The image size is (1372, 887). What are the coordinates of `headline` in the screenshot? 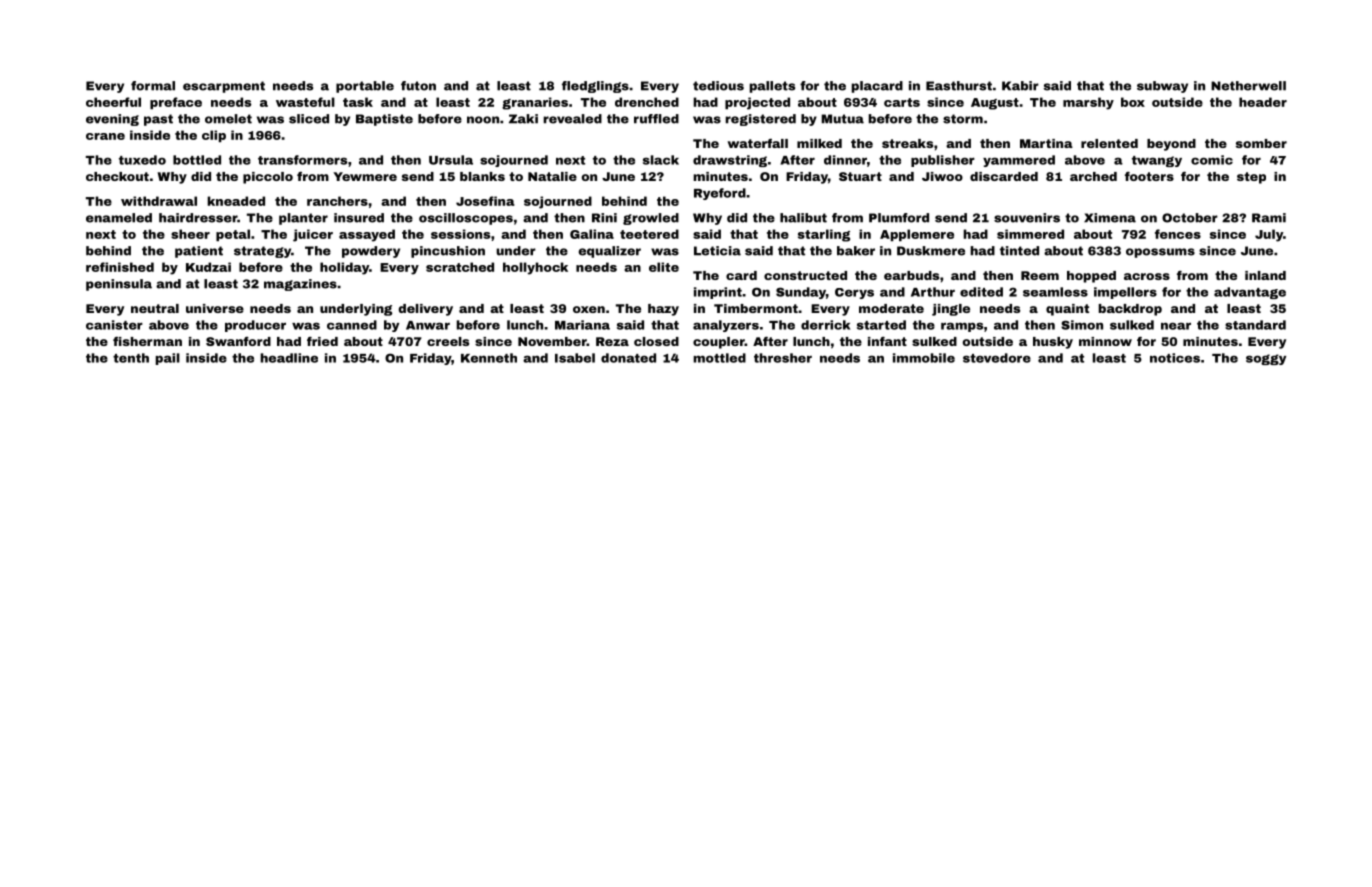 It's located at (289, 358).
